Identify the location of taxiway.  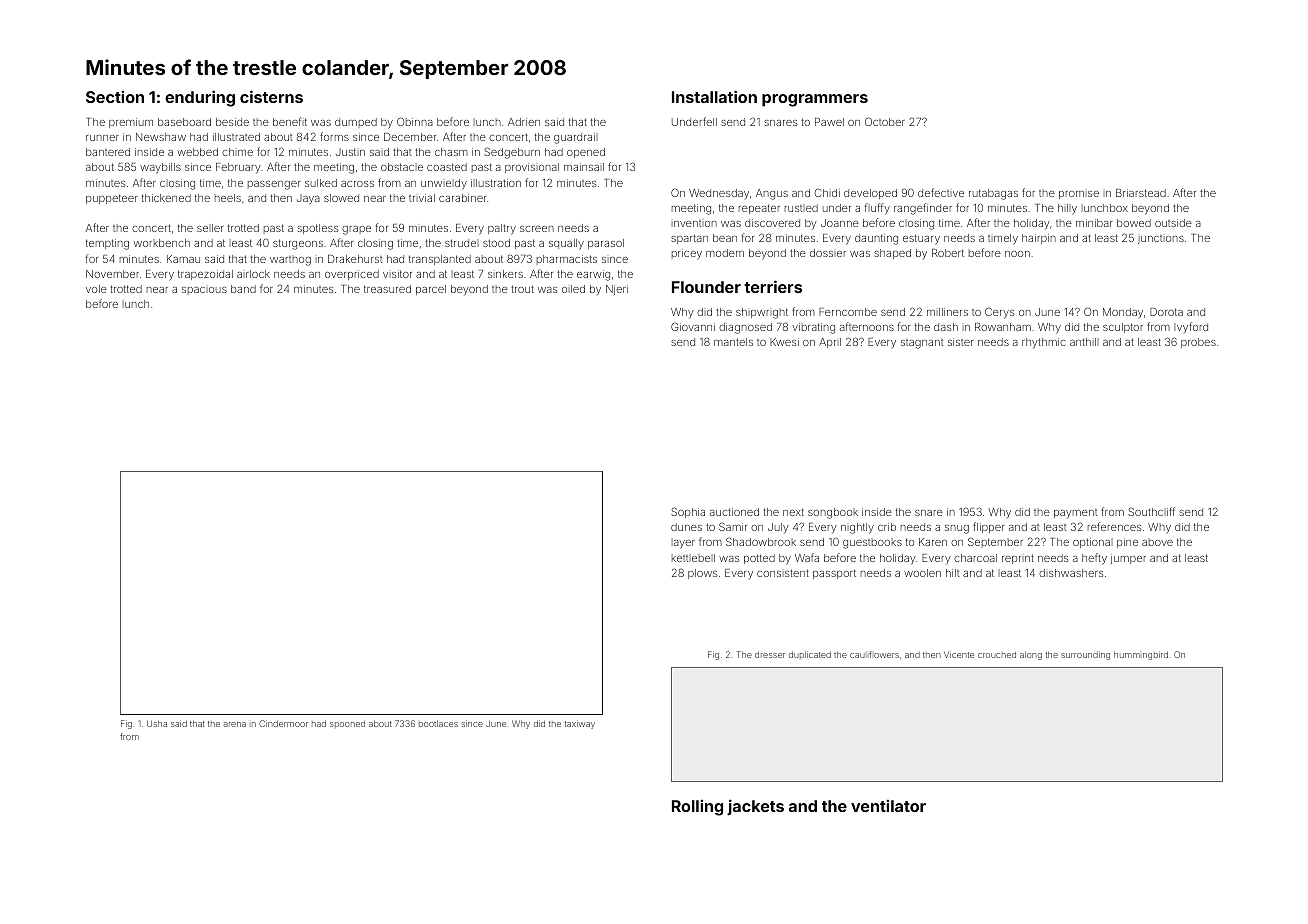
(579, 724).
